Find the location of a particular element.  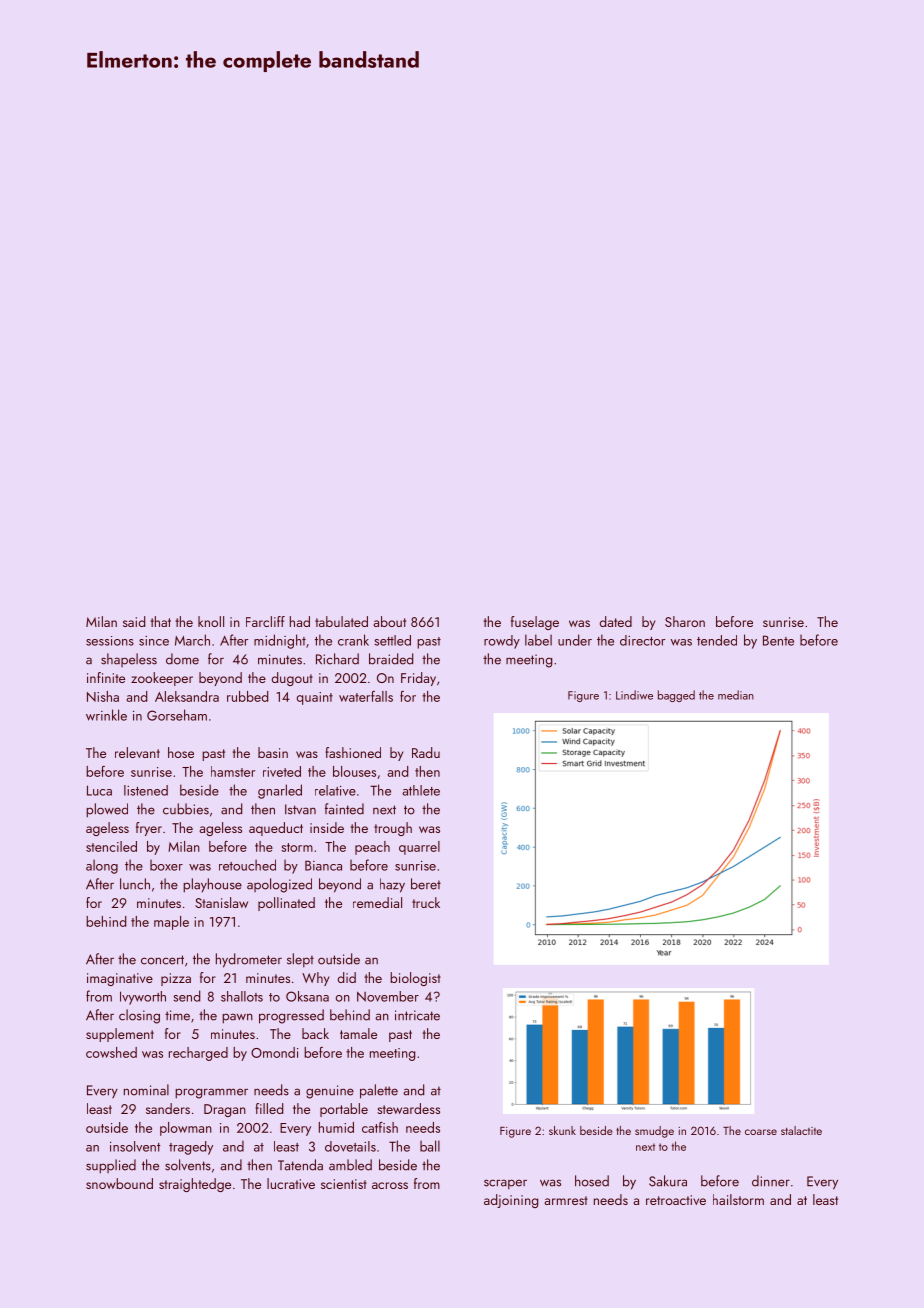

Sharon is located at coordinates (685, 621).
